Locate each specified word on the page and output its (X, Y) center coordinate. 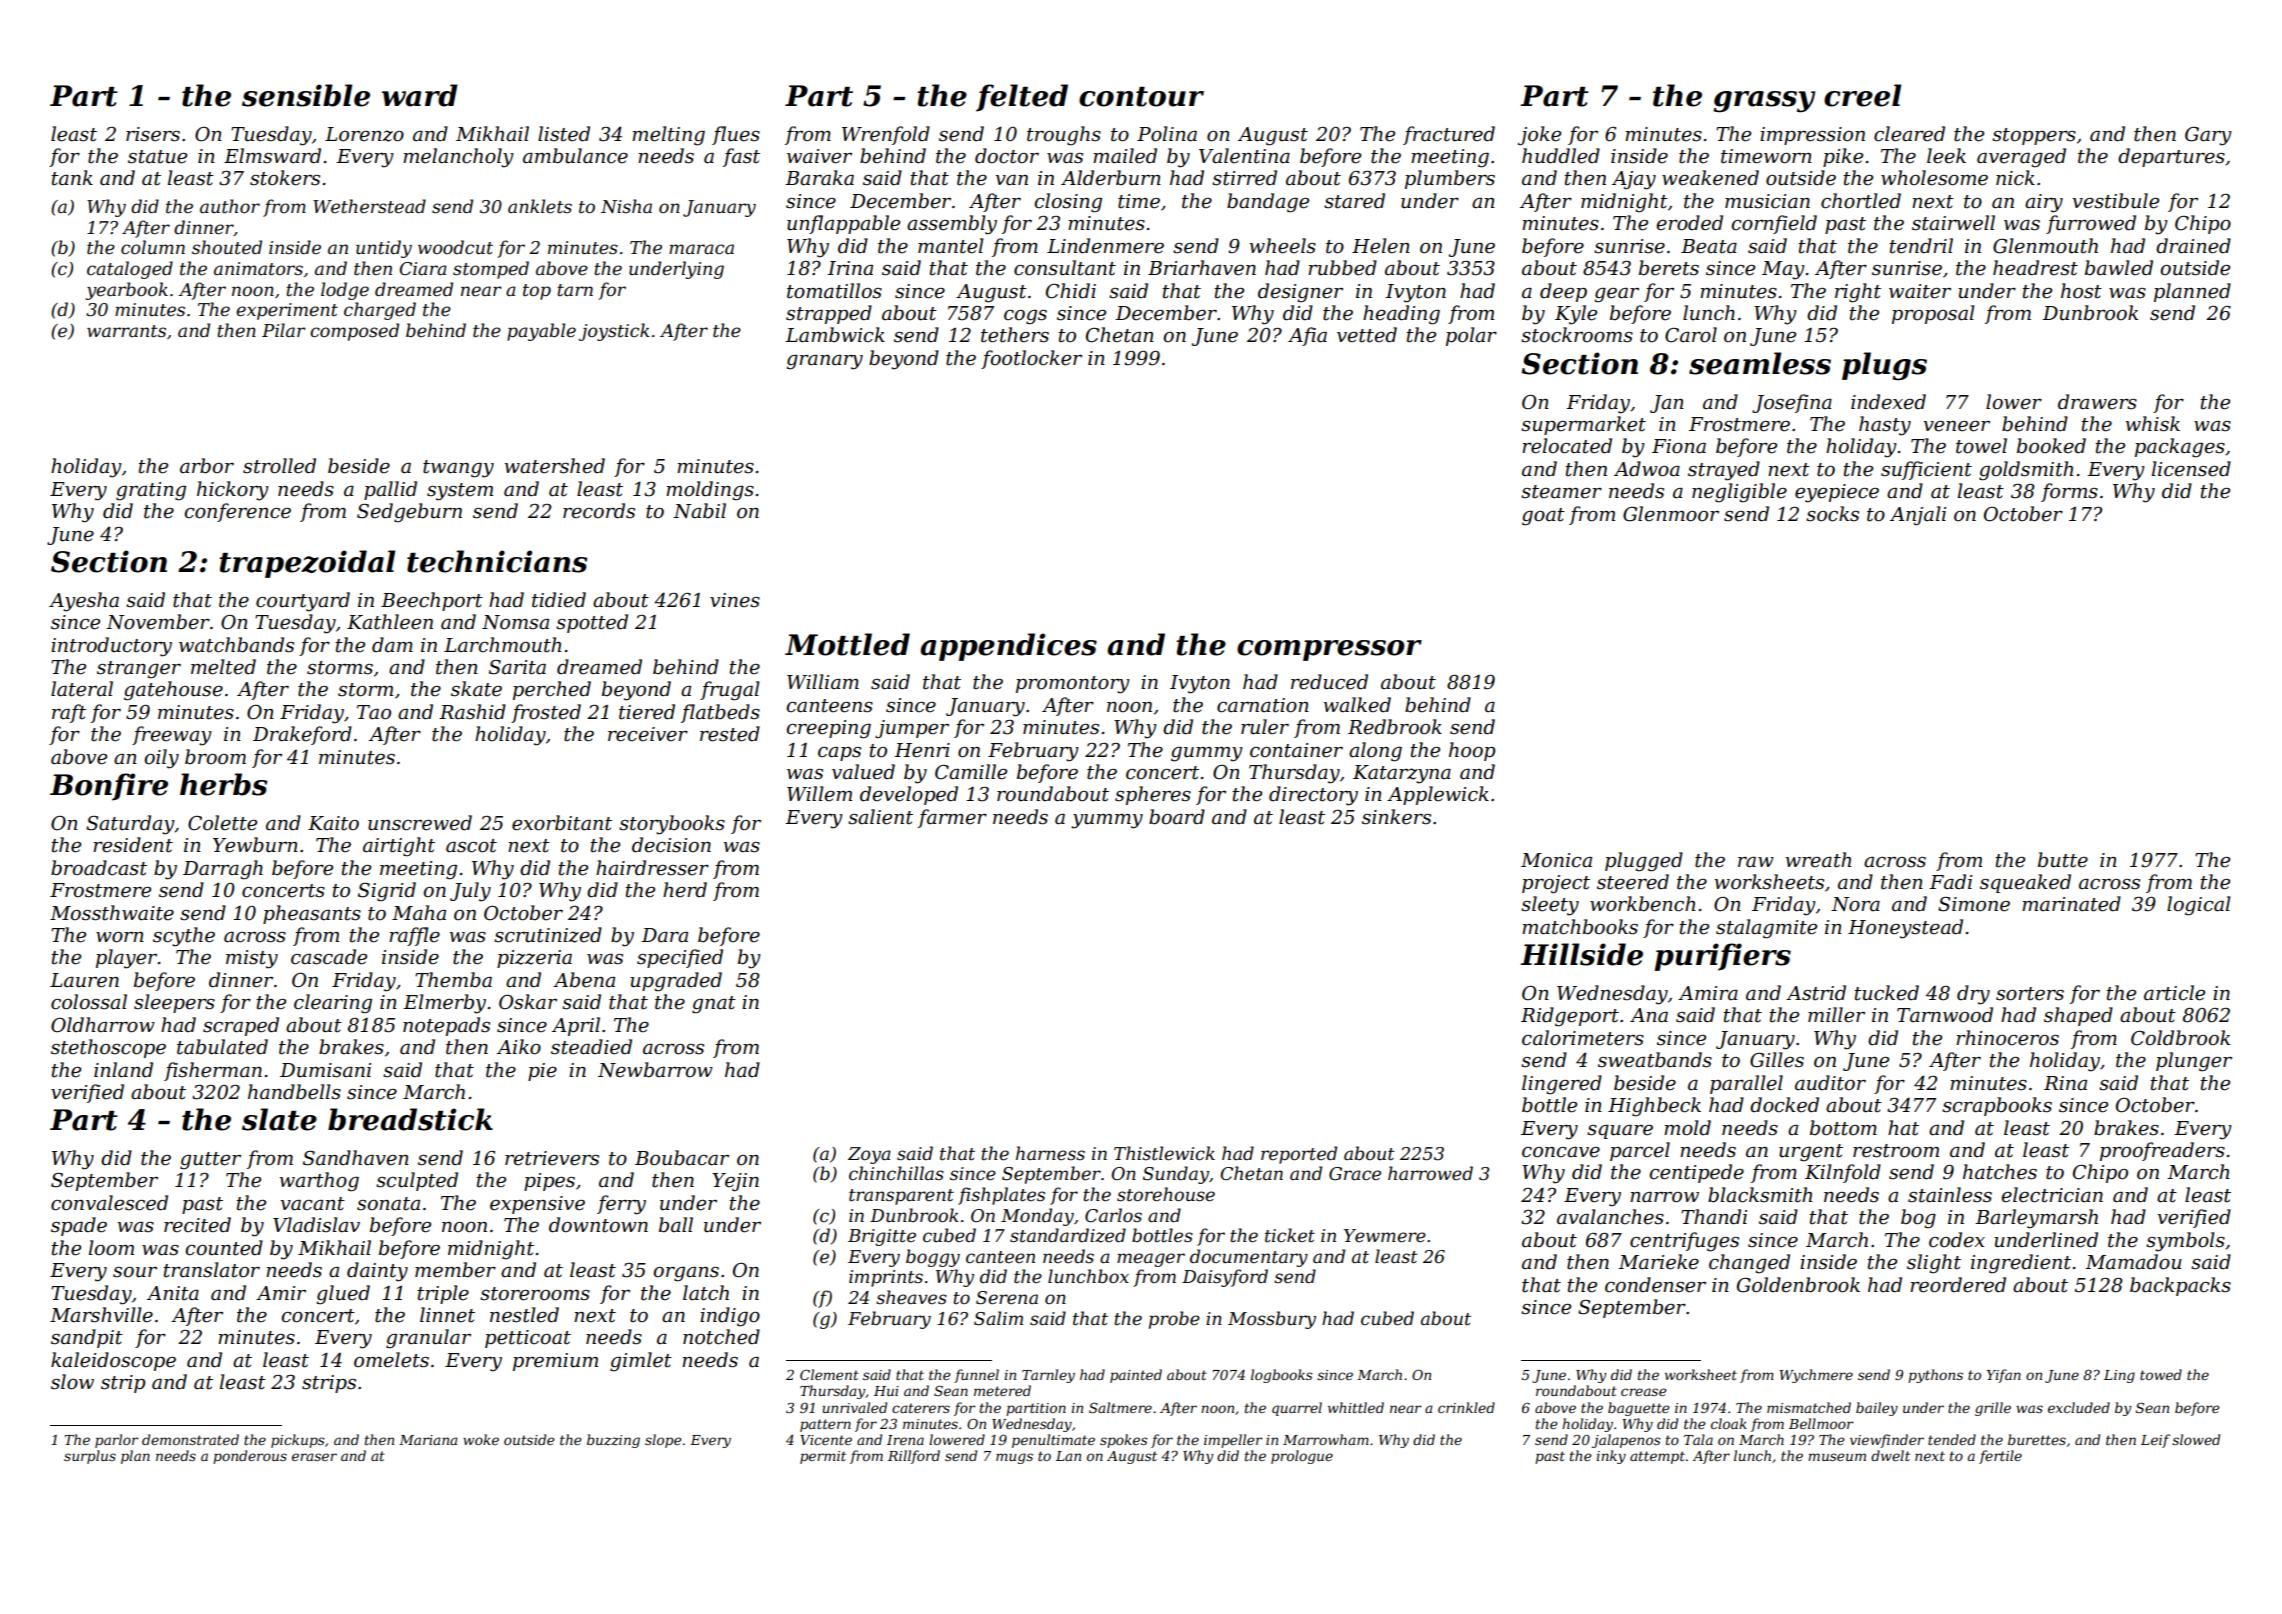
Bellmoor (1821, 1423)
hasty (1885, 426)
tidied (559, 600)
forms (2069, 492)
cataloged (130, 270)
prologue (1302, 1457)
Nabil (699, 511)
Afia (1307, 336)
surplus (90, 1457)
